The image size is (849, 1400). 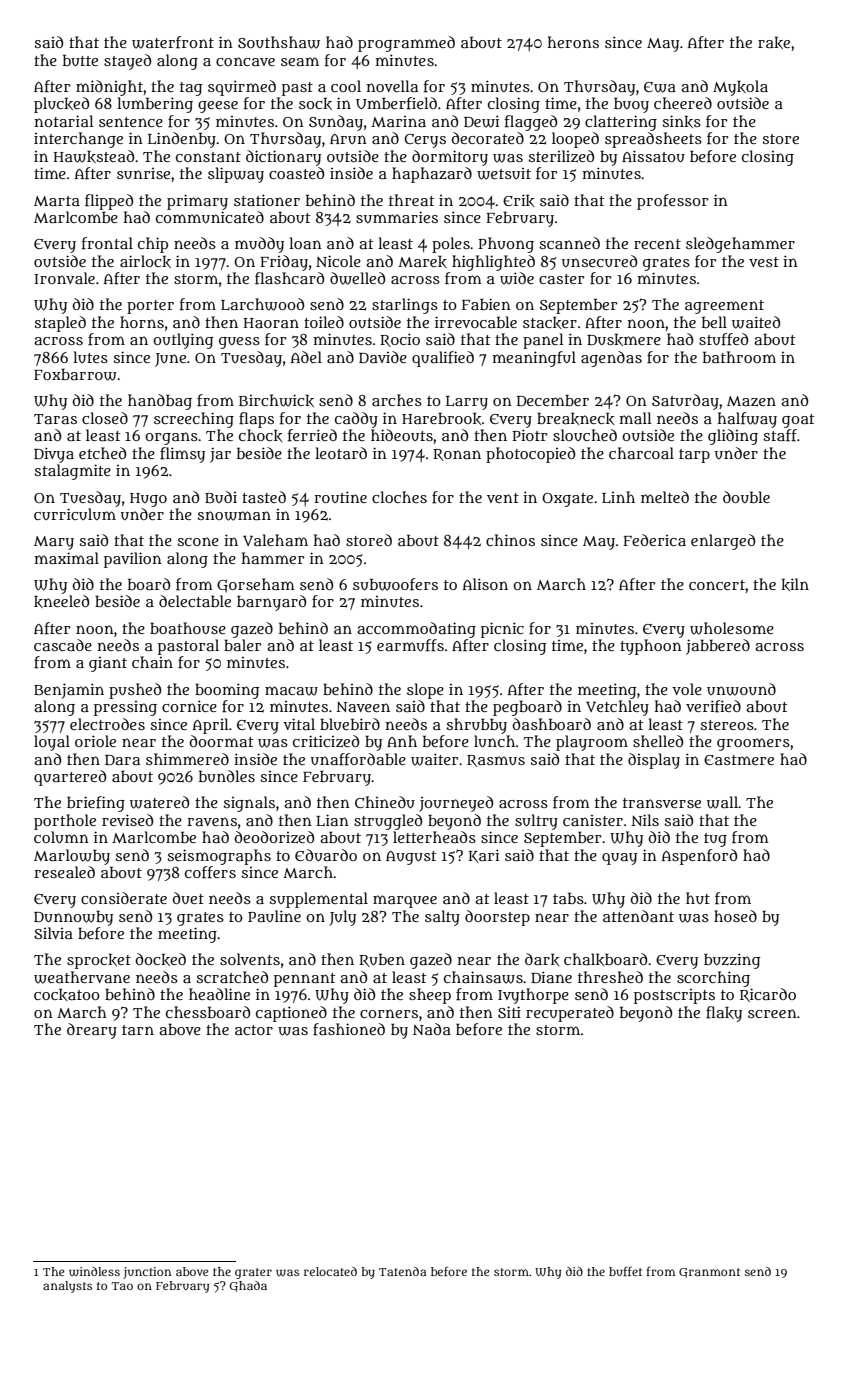 What do you see at coordinates (406, 44) in the page?
I see `programmed` at bounding box center [406, 44].
